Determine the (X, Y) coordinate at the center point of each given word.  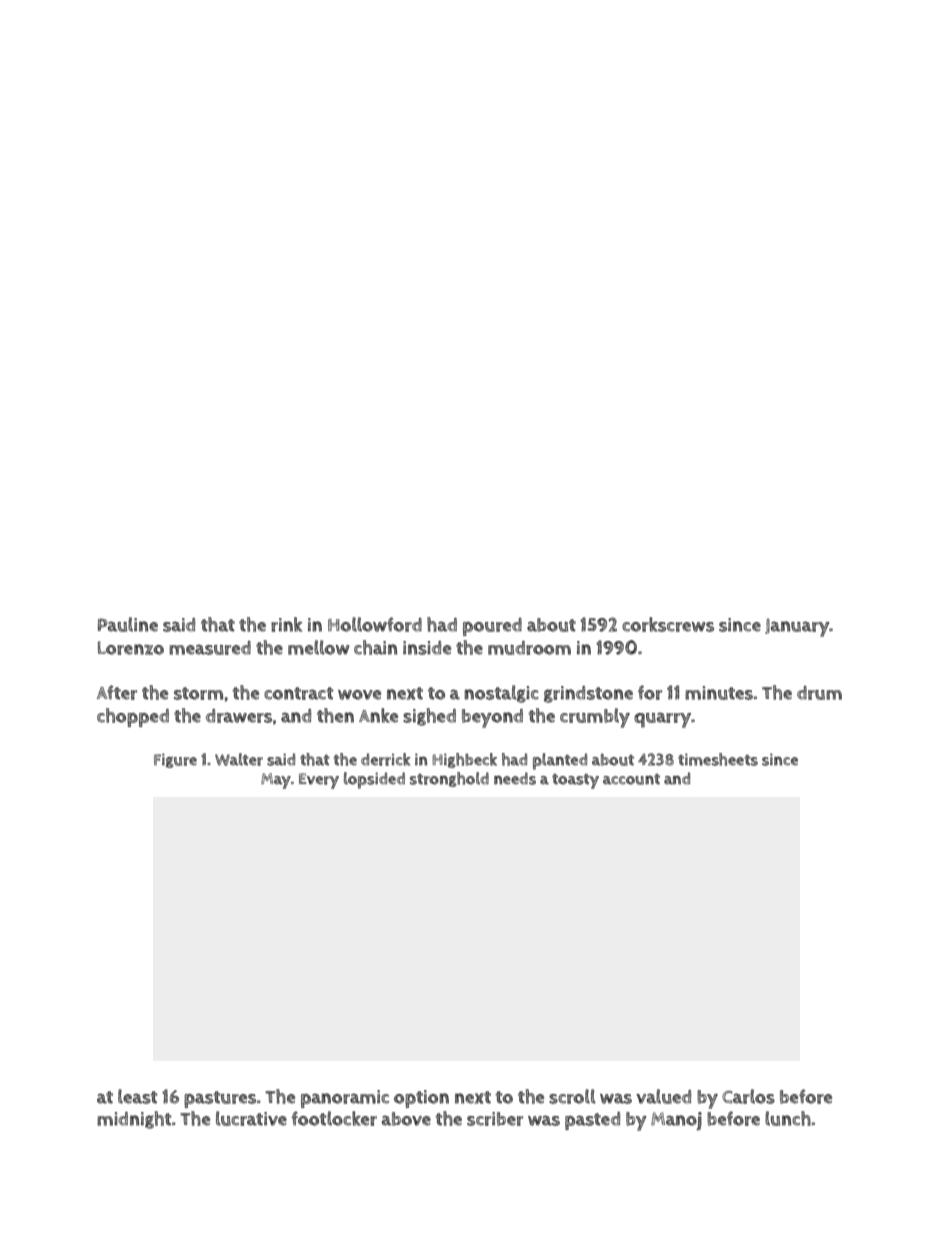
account (631, 779)
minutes (719, 693)
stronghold (449, 779)
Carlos (748, 1096)
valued (663, 1096)
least (137, 1096)
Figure (175, 760)
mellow (318, 647)
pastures (220, 1099)
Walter (239, 759)
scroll (572, 1096)
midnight (134, 1120)
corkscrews (668, 624)
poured (492, 627)
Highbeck (464, 760)
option (421, 1099)
